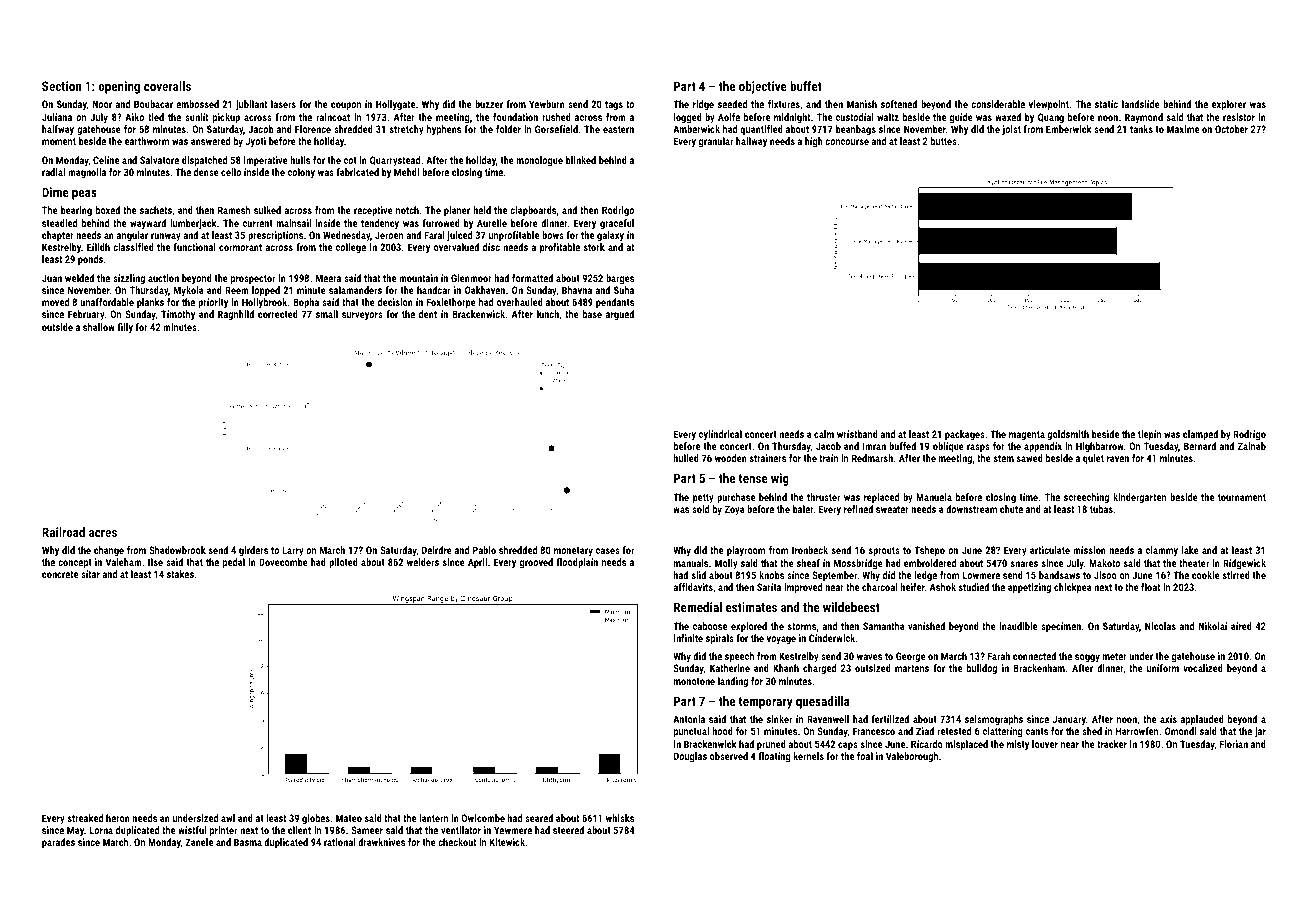  I want to click on Emberwick, so click(1069, 129).
